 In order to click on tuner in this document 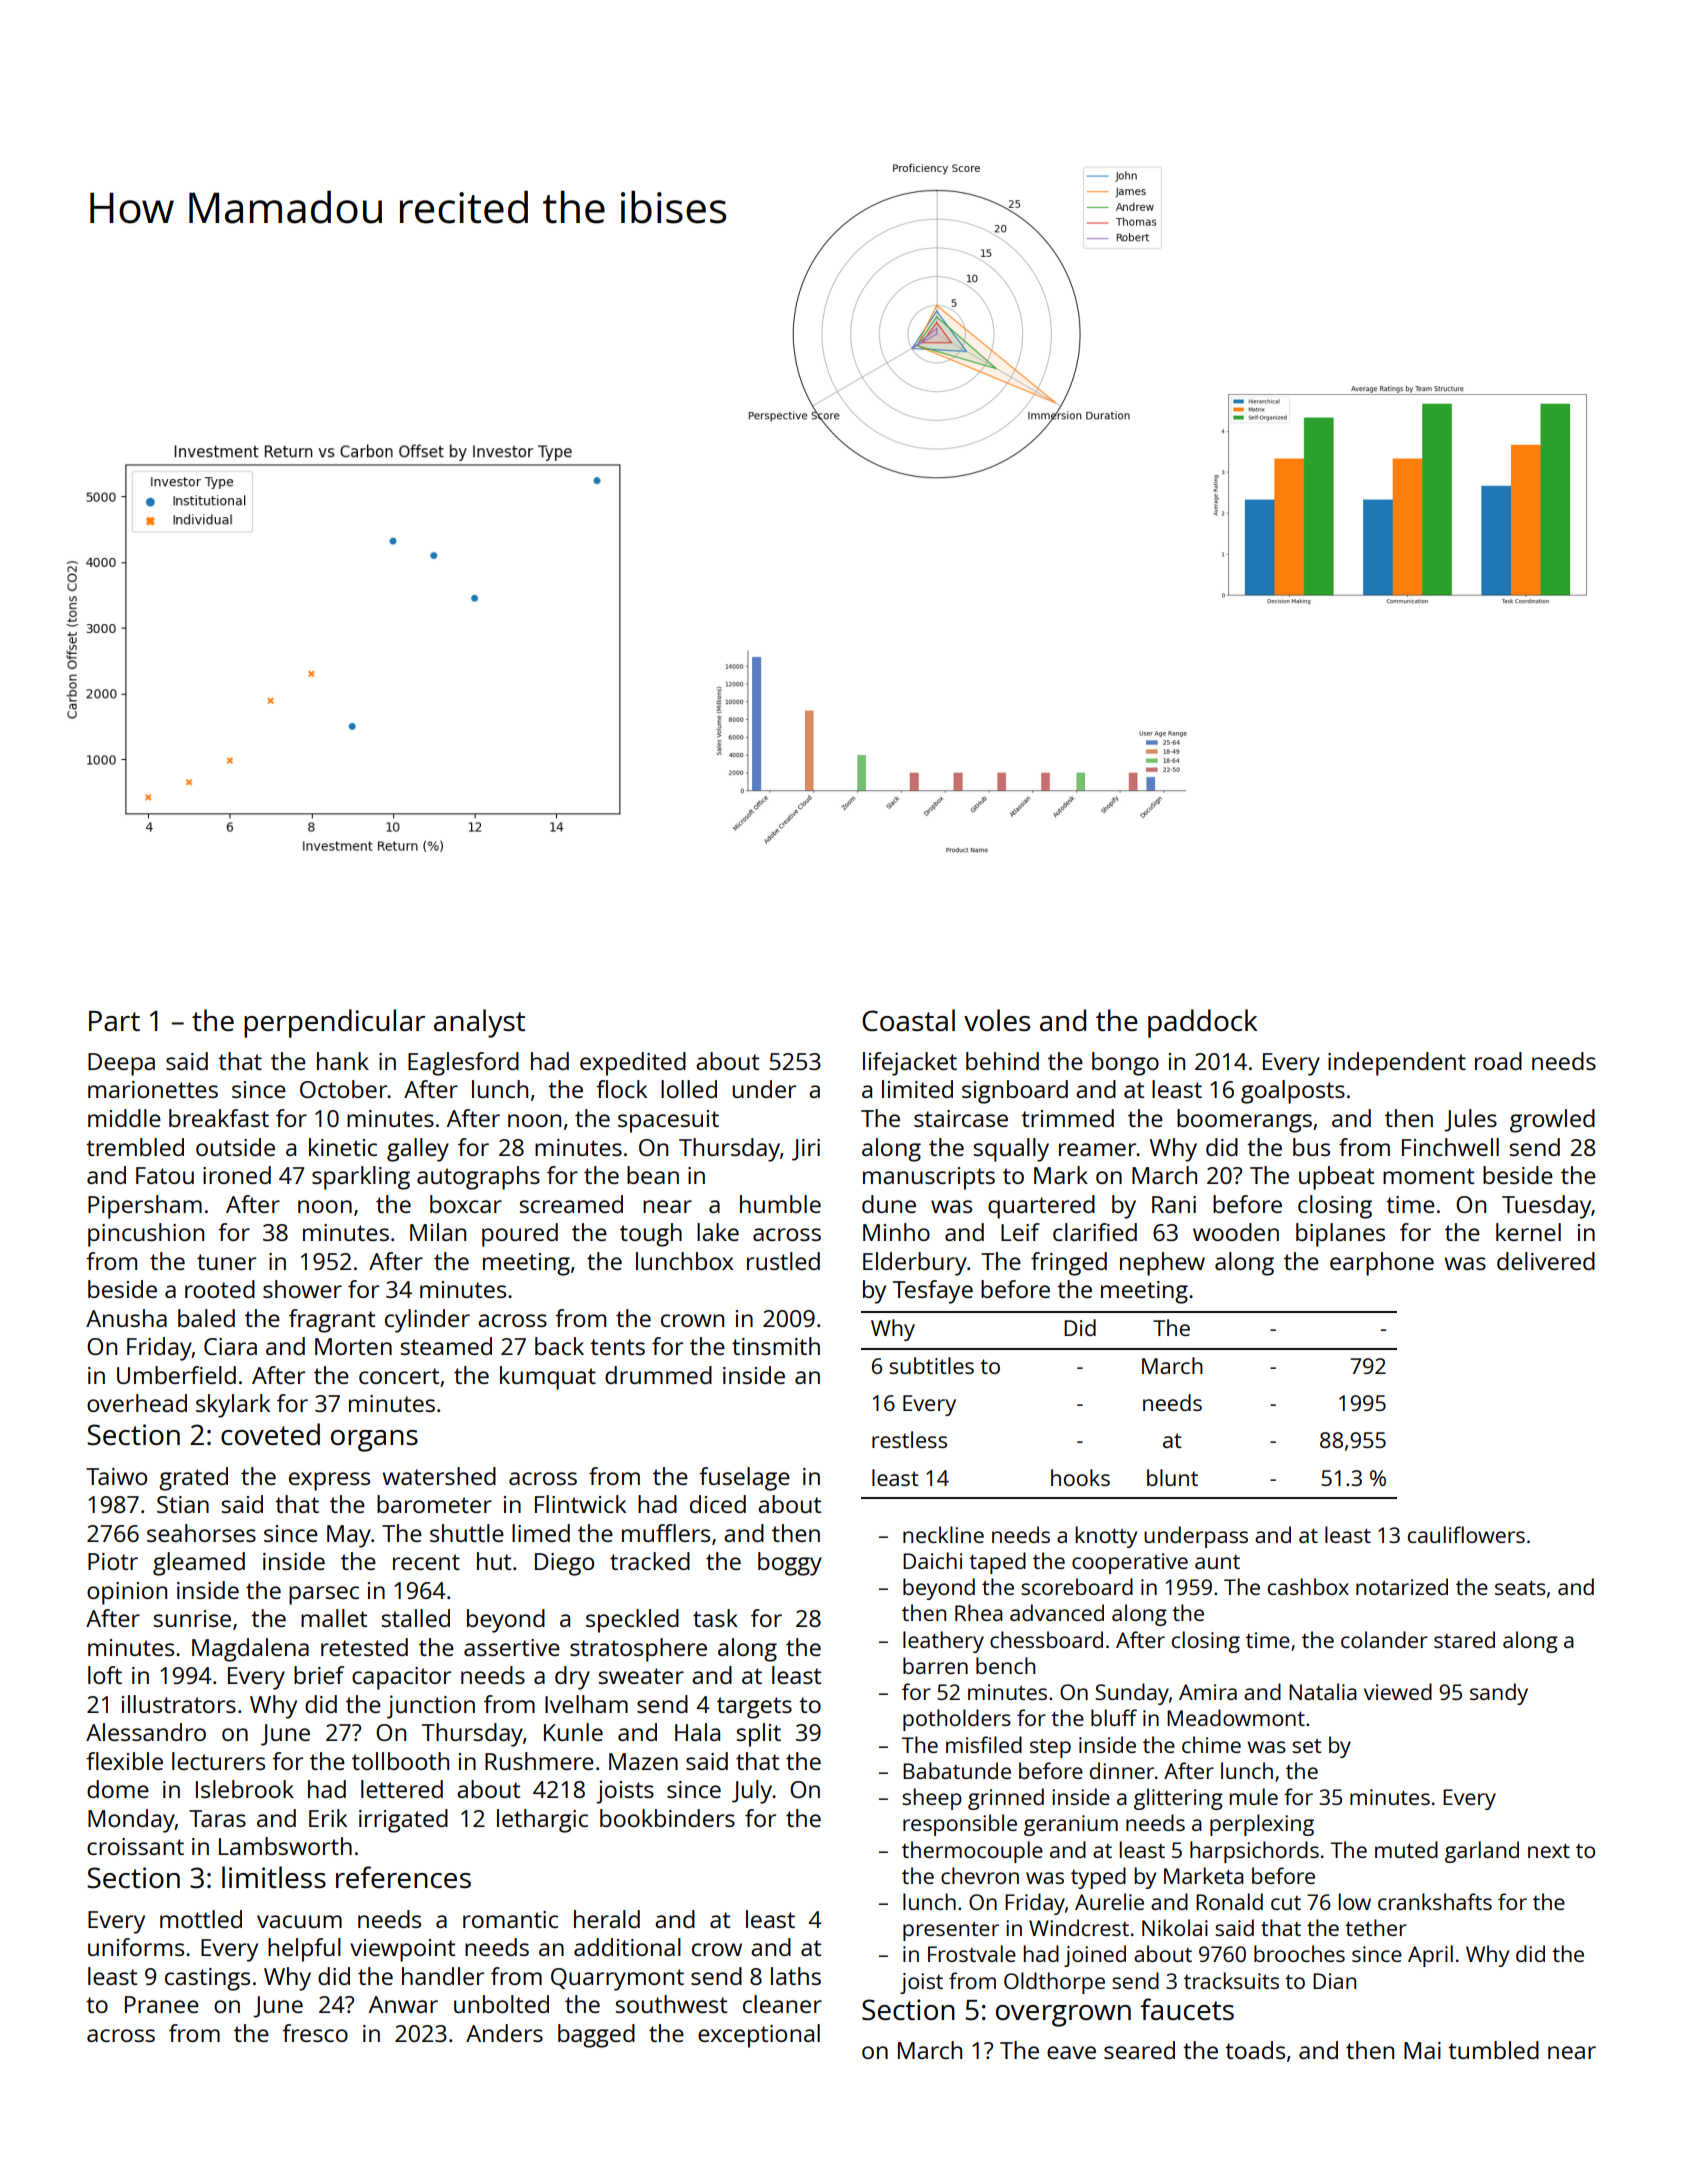, I will do `click(226, 1262)`.
